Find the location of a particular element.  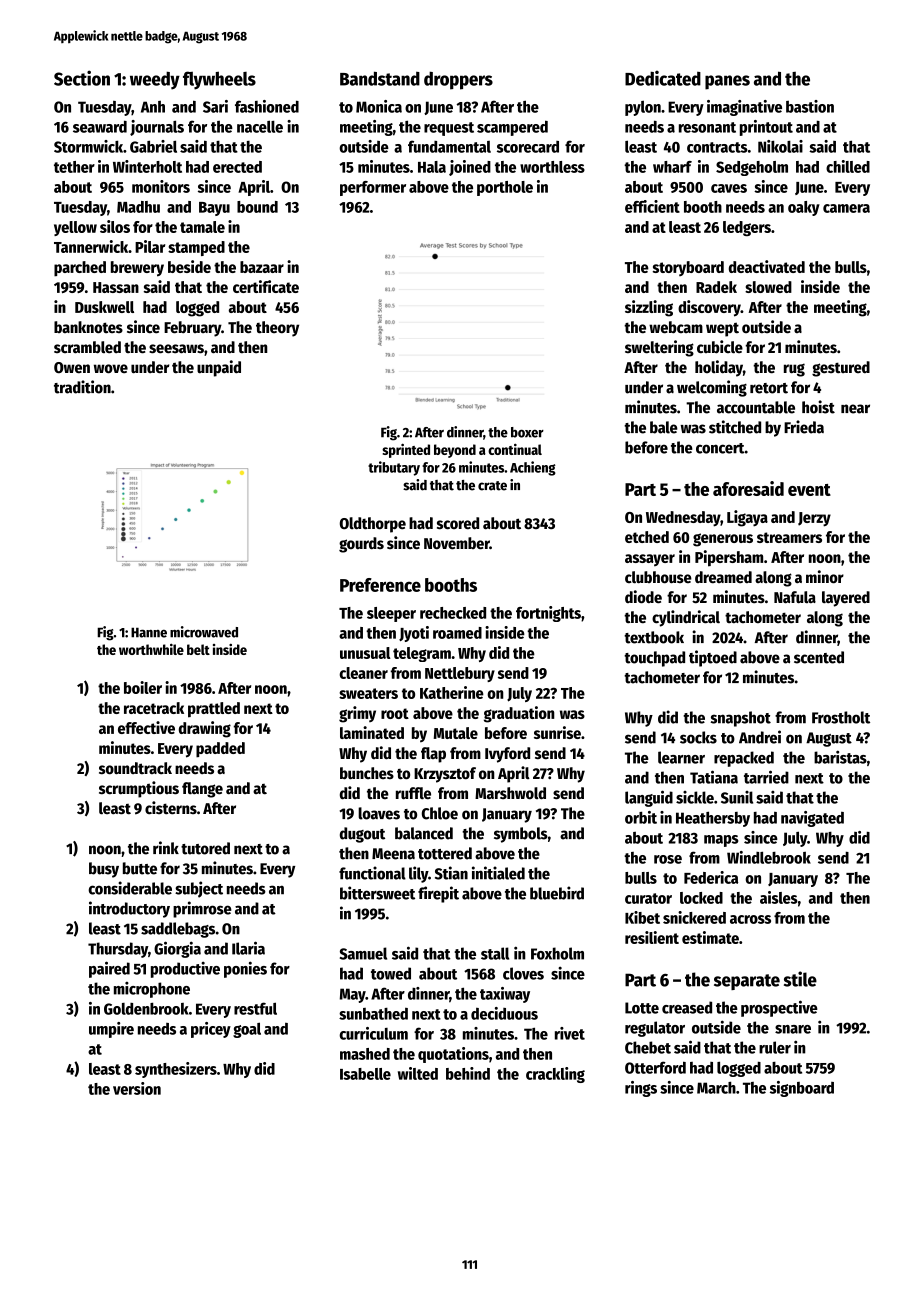

droppers is located at coordinates (458, 80).
